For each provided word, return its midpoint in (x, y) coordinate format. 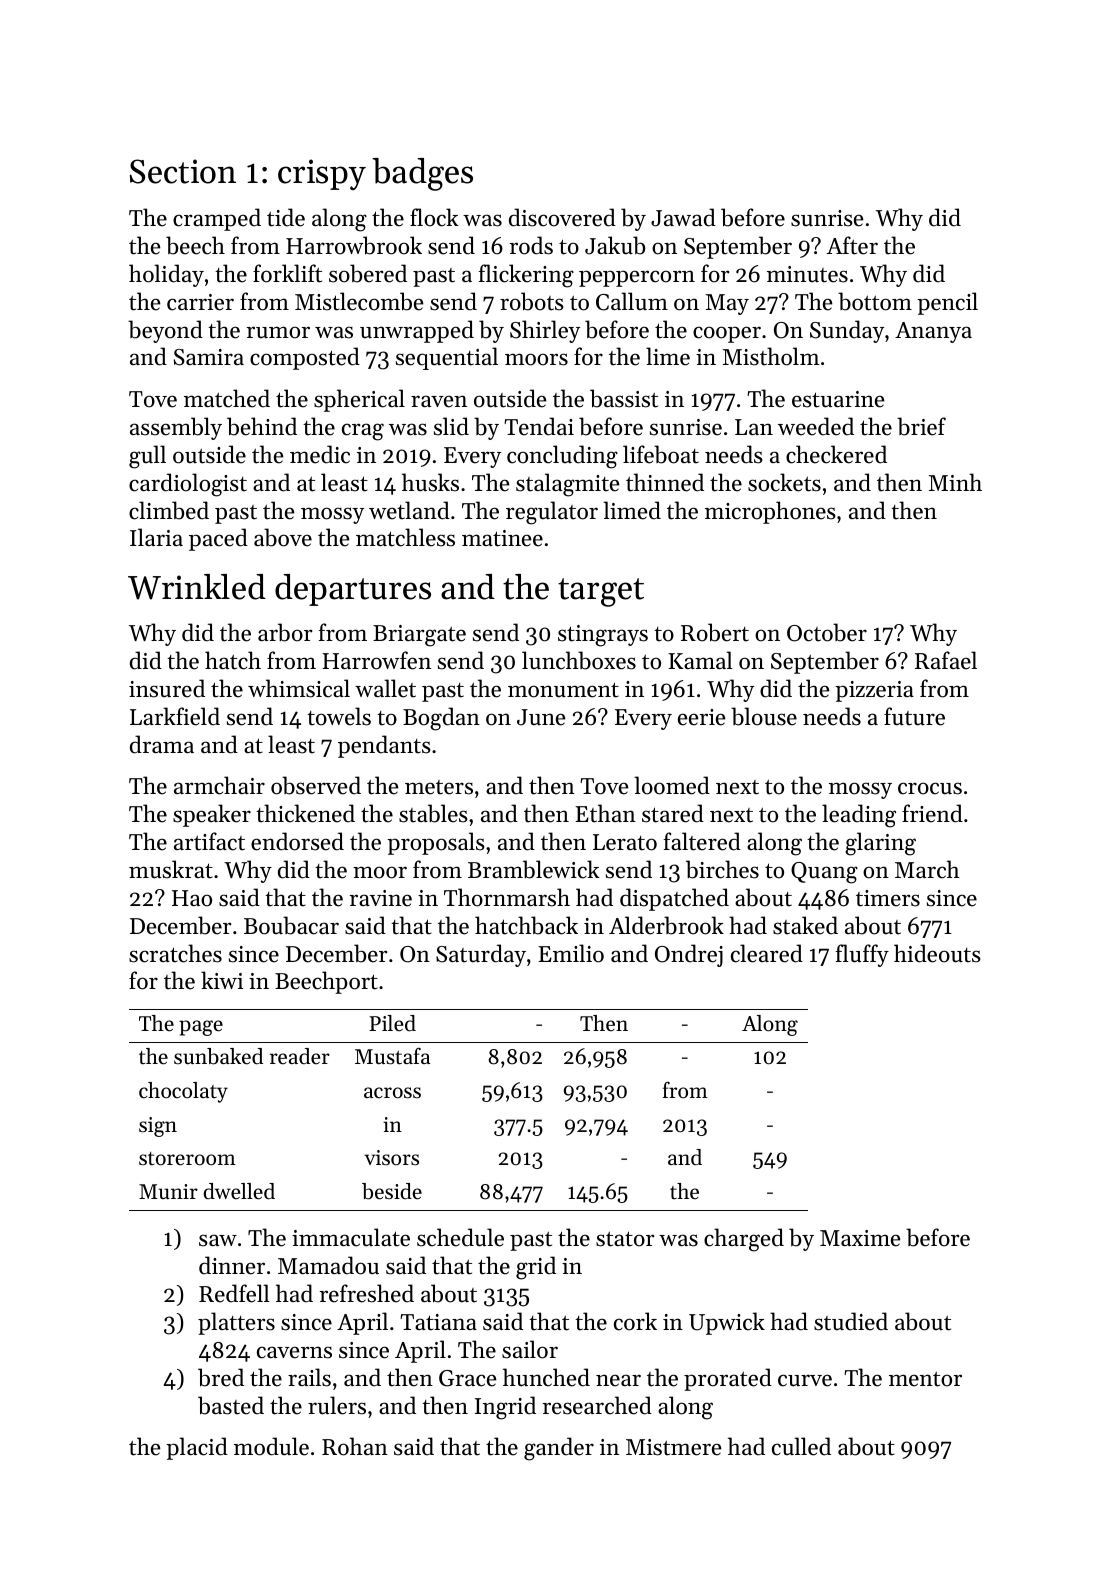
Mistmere (674, 1447)
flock (434, 217)
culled (801, 1446)
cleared (767, 953)
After (852, 245)
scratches (175, 953)
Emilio (571, 953)
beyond (165, 331)
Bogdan (441, 719)
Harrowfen (376, 660)
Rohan (355, 1446)
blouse (764, 716)
